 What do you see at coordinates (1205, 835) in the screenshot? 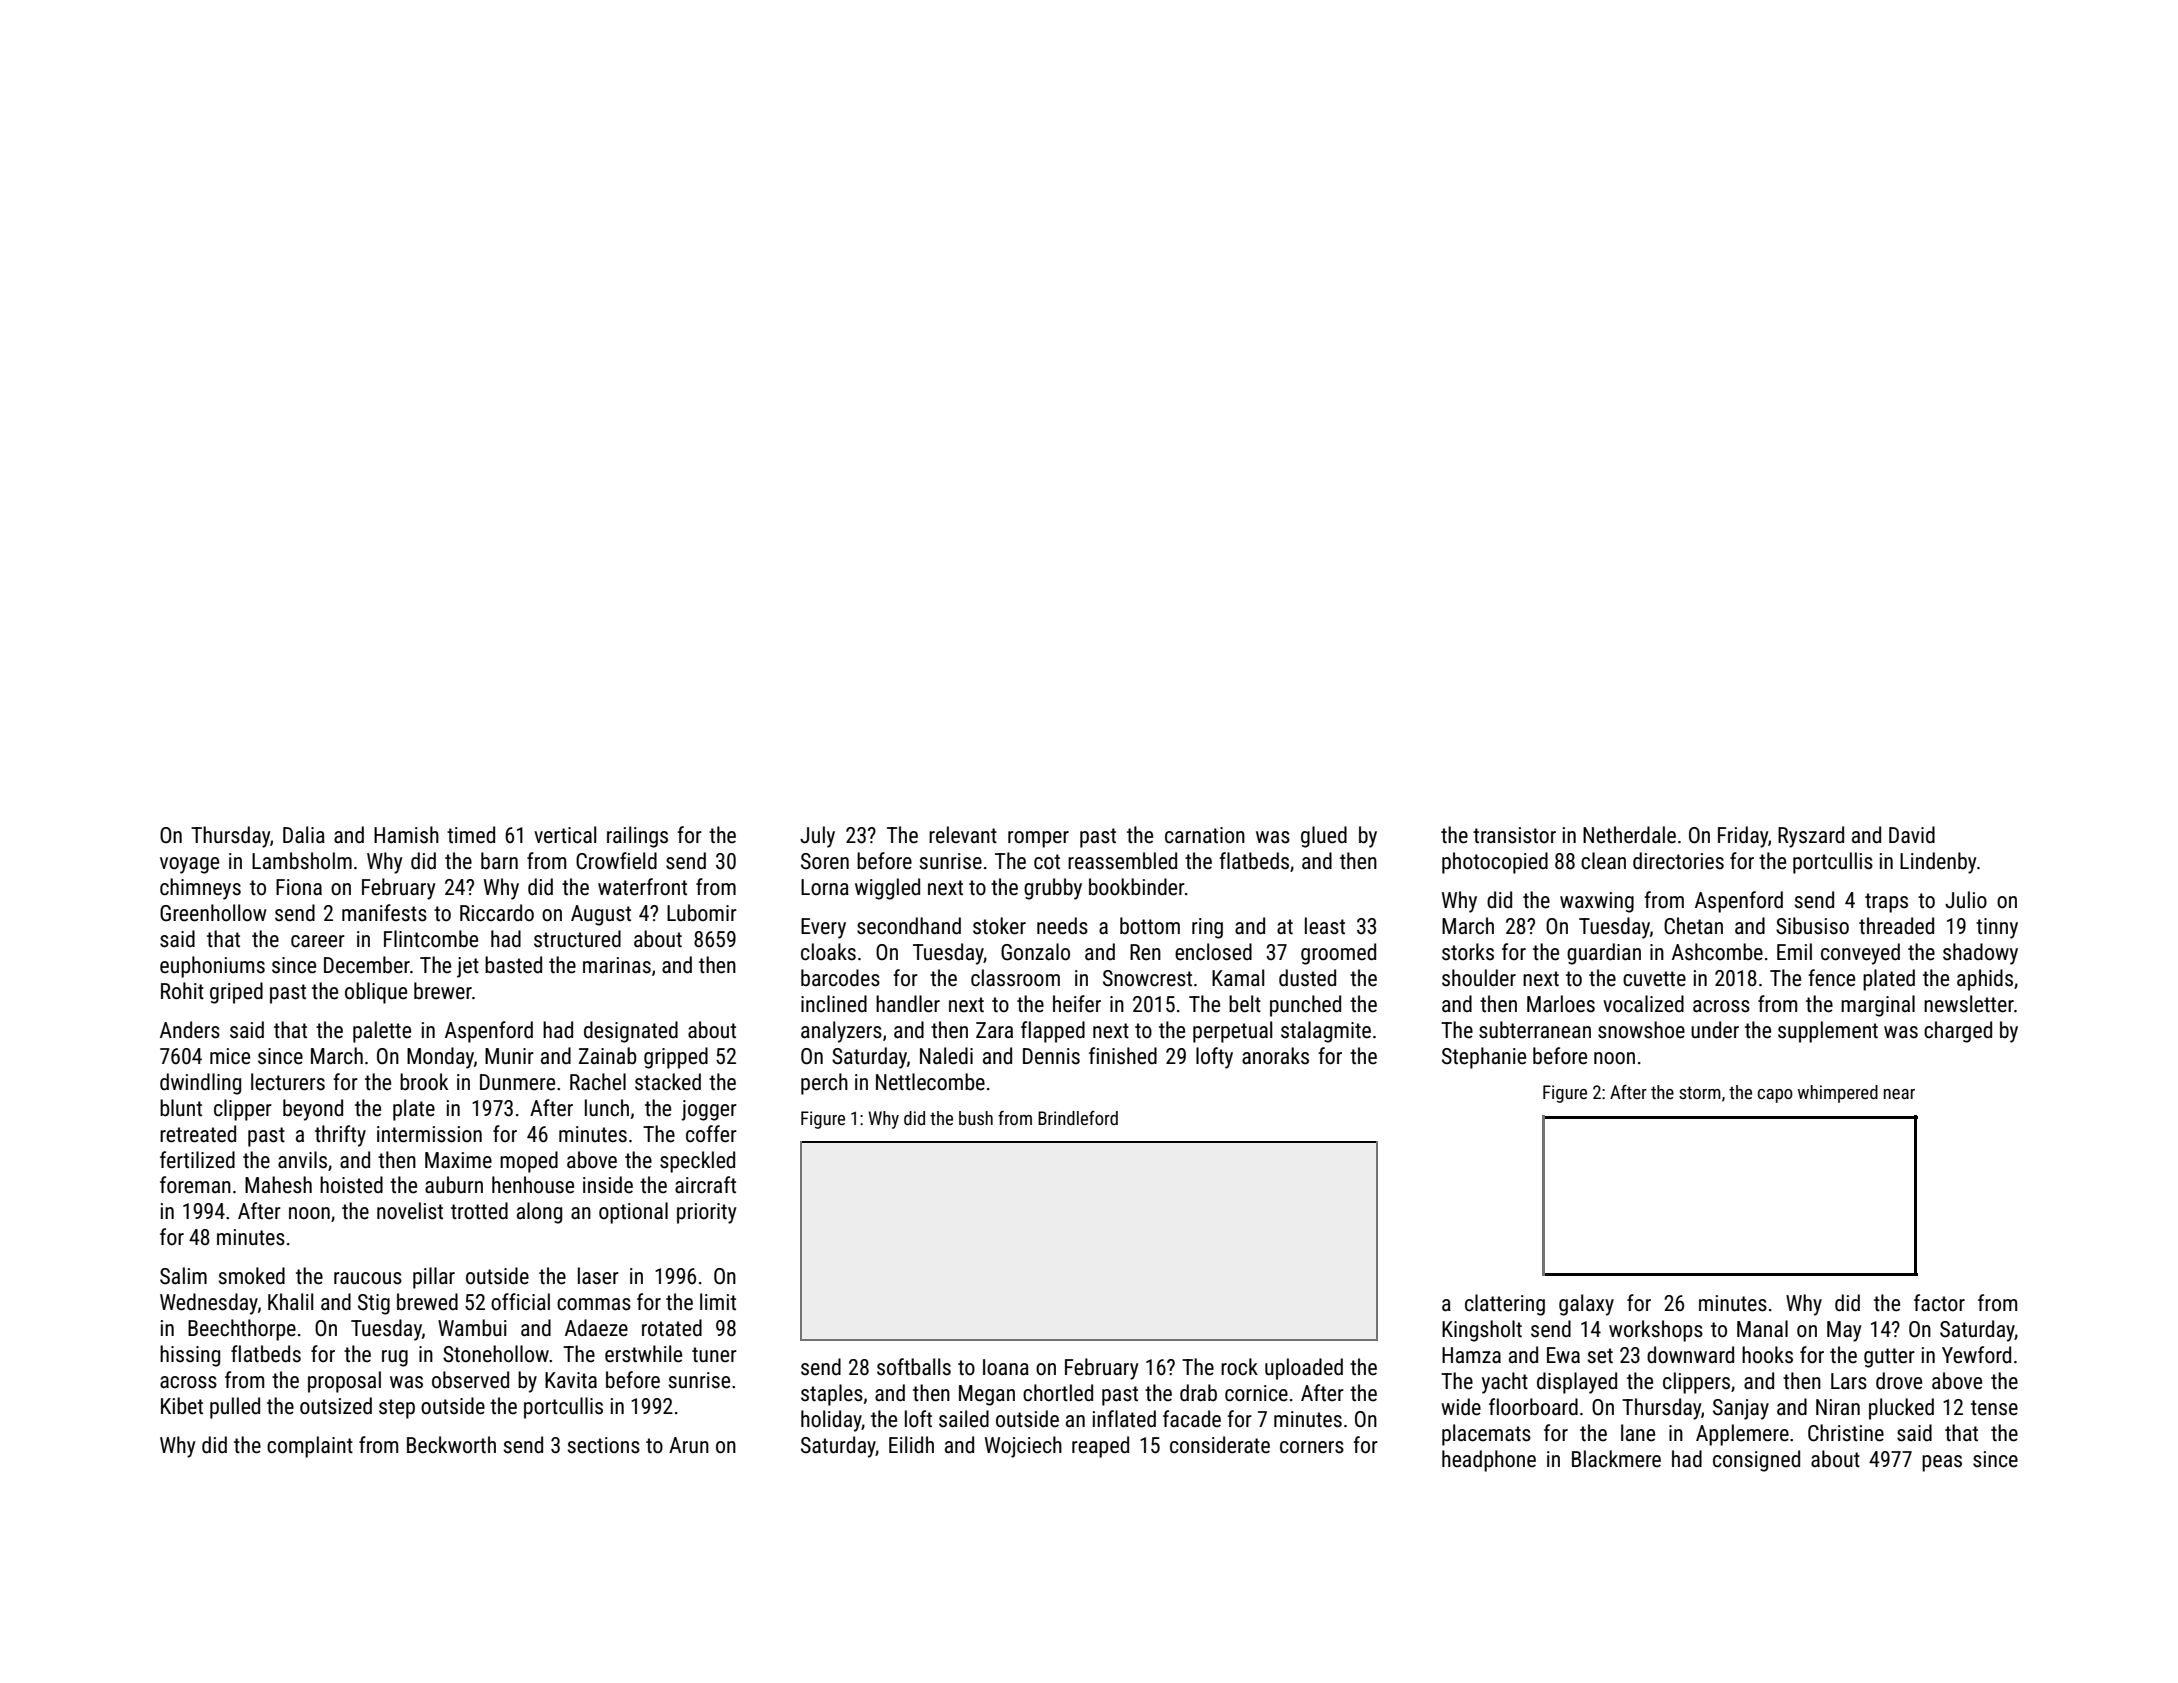
I see `carnation` at bounding box center [1205, 835].
